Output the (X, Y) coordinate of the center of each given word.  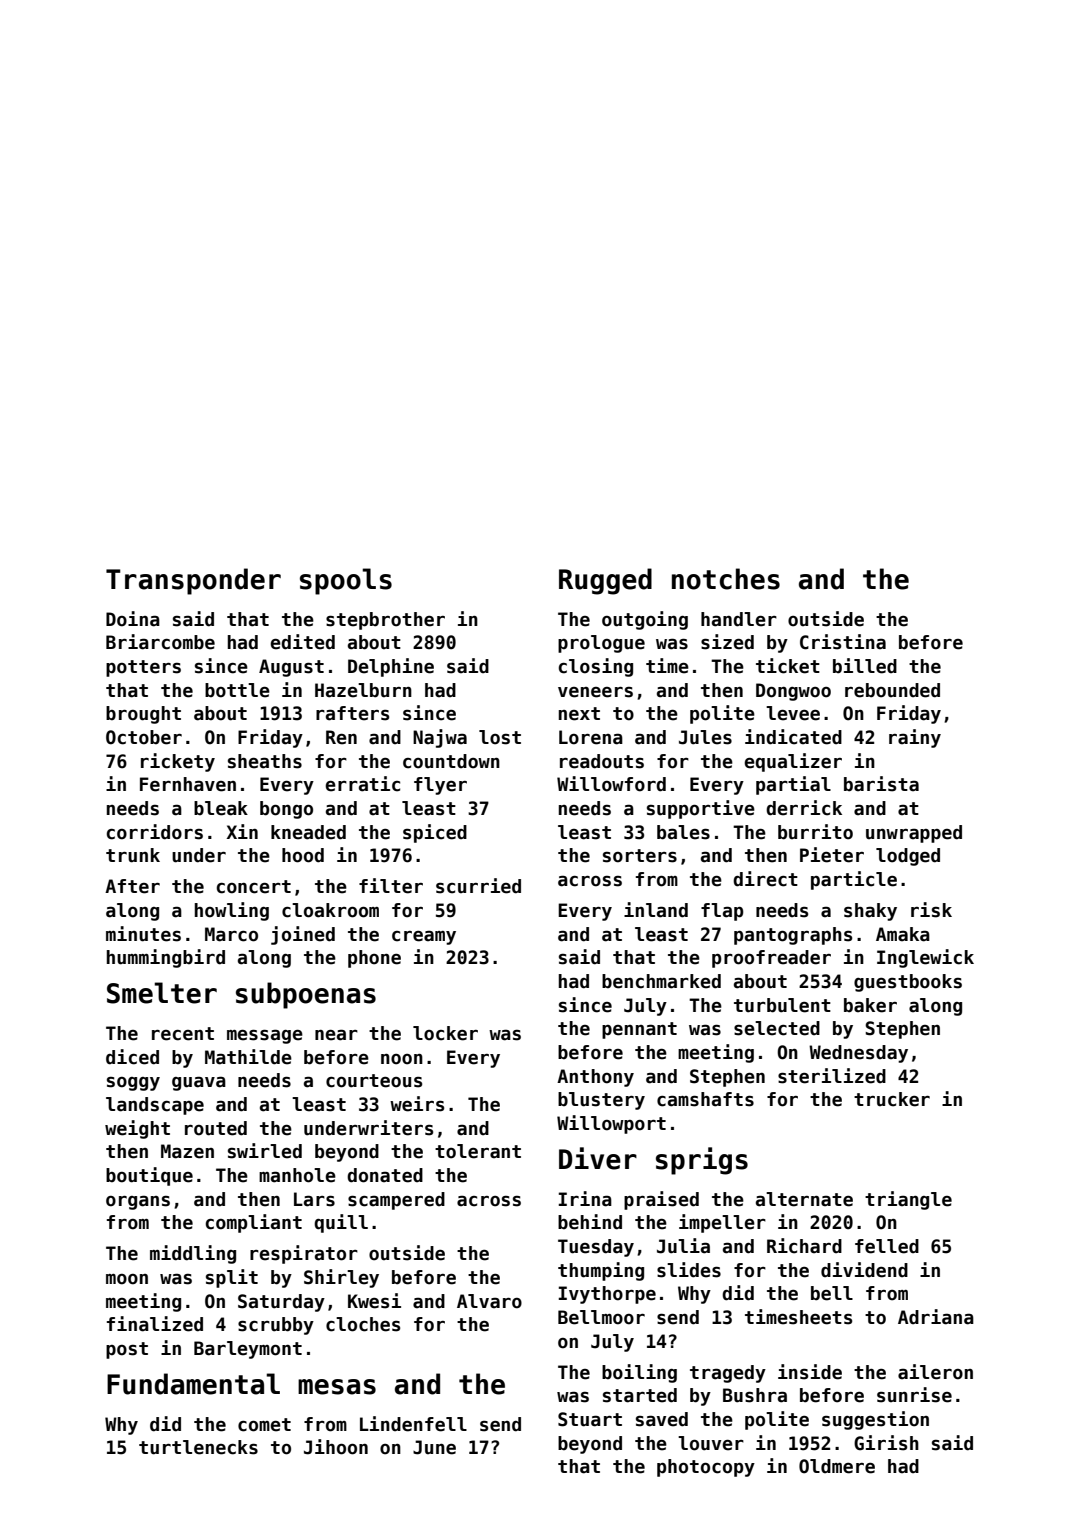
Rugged (605, 581)
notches (726, 579)
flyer (440, 786)
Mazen (187, 1151)
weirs (417, 1104)
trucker (892, 1099)
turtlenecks (198, 1447)
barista (881, 784)
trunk (133, 855)
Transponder (193, 581)
